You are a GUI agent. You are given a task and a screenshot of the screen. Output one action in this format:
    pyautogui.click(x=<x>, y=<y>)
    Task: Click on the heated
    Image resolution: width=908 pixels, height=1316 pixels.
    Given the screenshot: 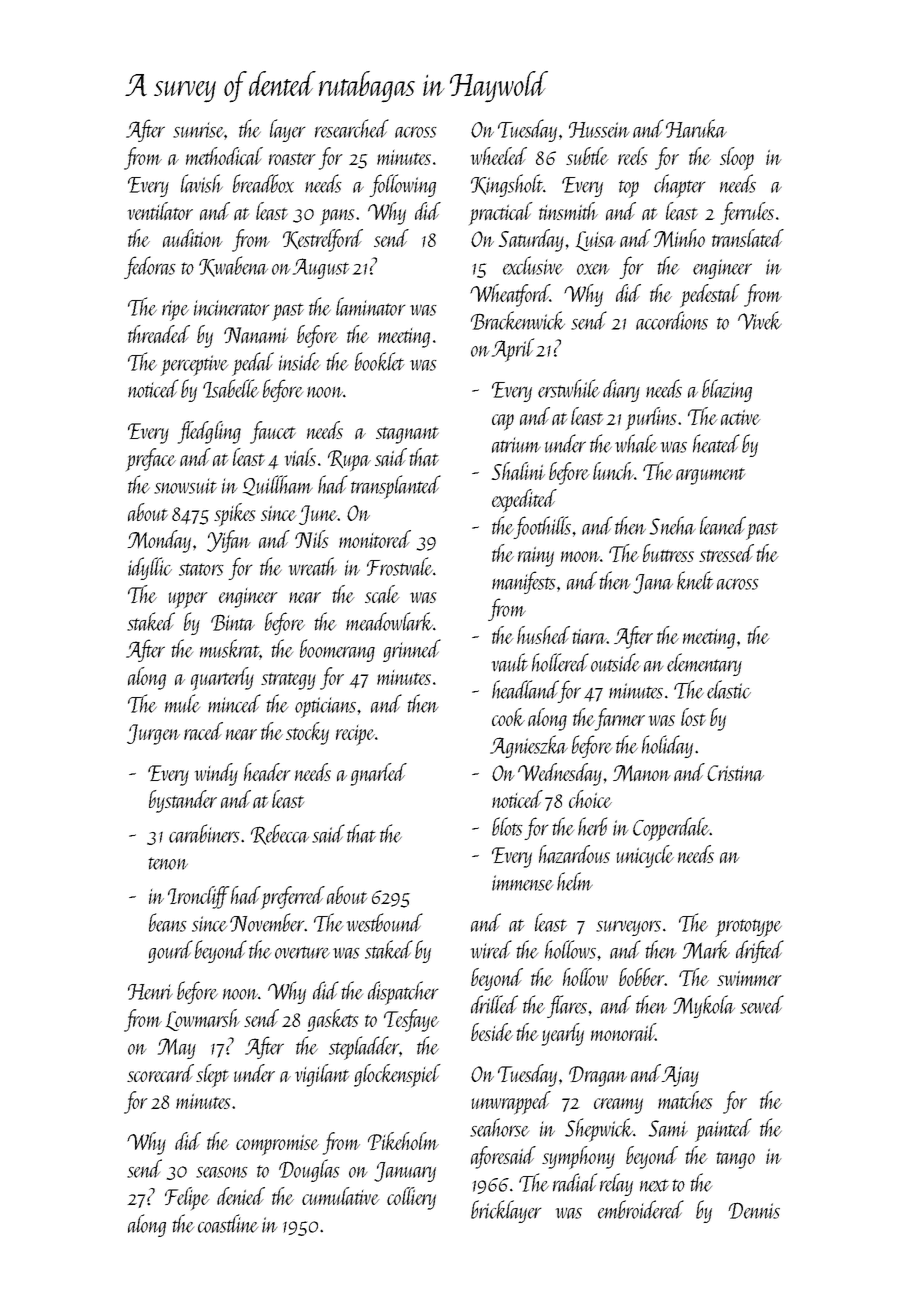 What is the action you would take?
    pyautogui.click(x=716, y=443)
